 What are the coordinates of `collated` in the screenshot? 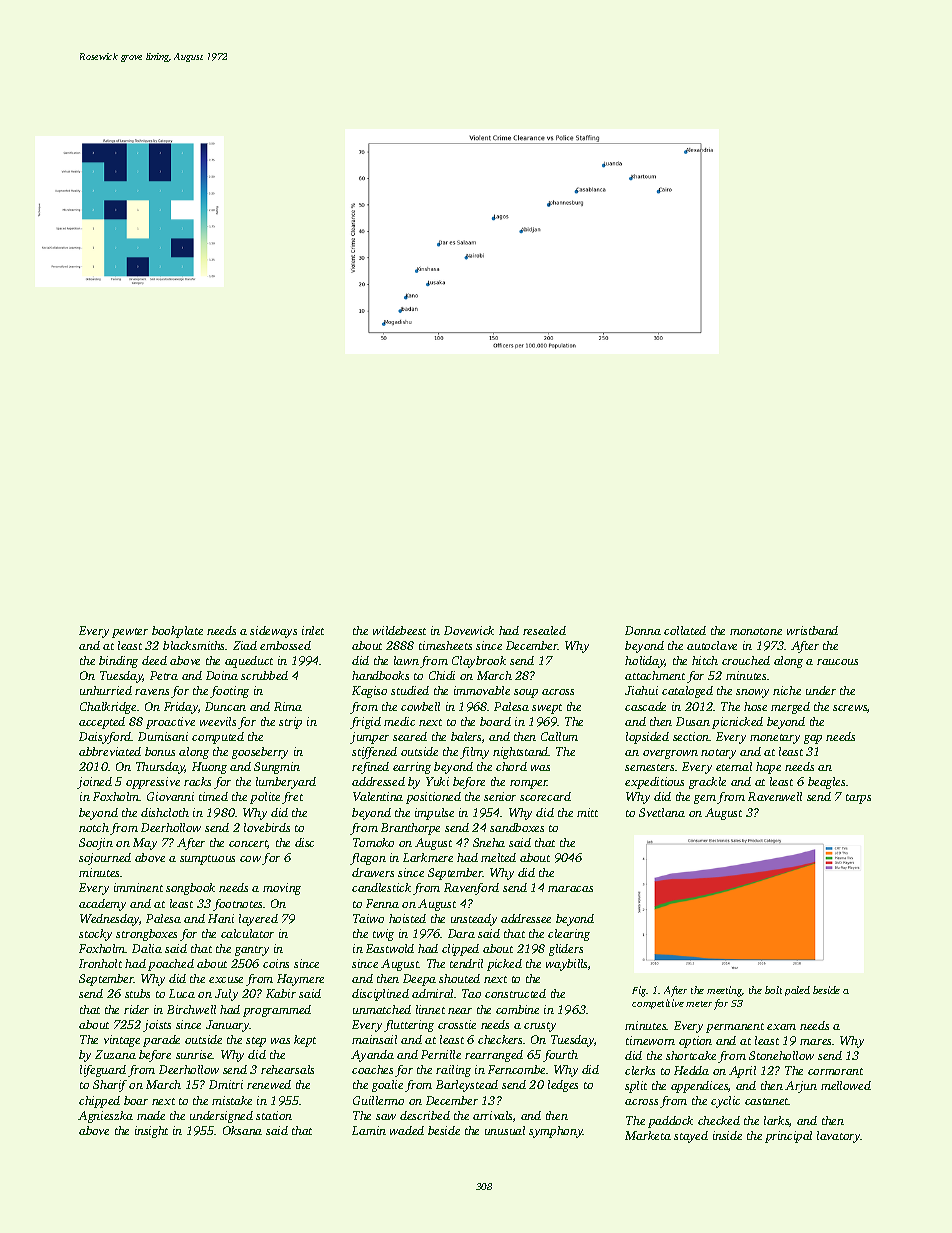 It's located at (685, 630).
